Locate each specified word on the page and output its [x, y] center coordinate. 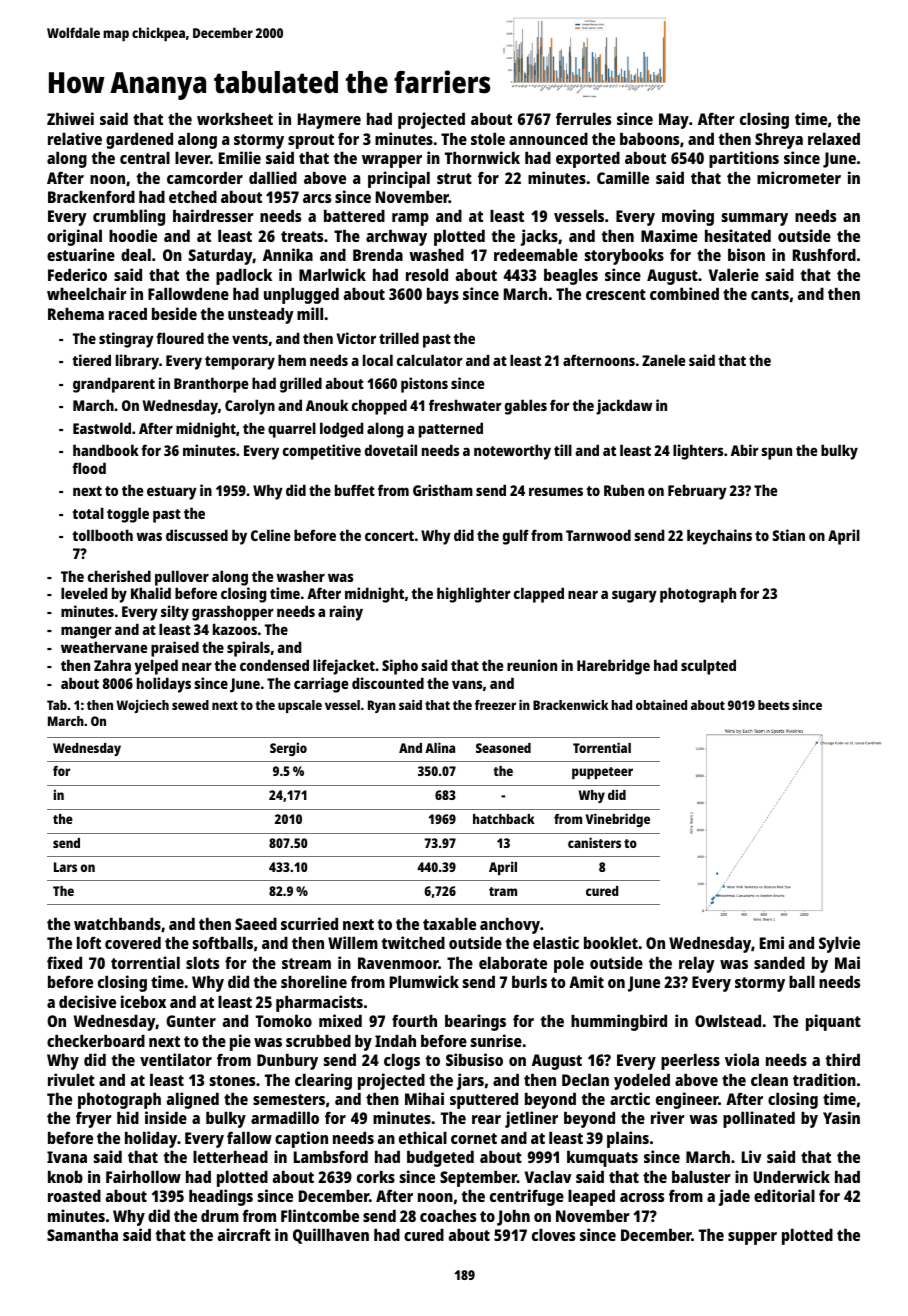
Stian [788, 535]
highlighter [474, 595]
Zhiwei [70, 118]
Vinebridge [618, 820]
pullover [182, 578]
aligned [193, 1100]
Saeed [256, 924]
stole [488, 139]
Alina [440, 747]
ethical [423, 1137]
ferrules [583, 118]
